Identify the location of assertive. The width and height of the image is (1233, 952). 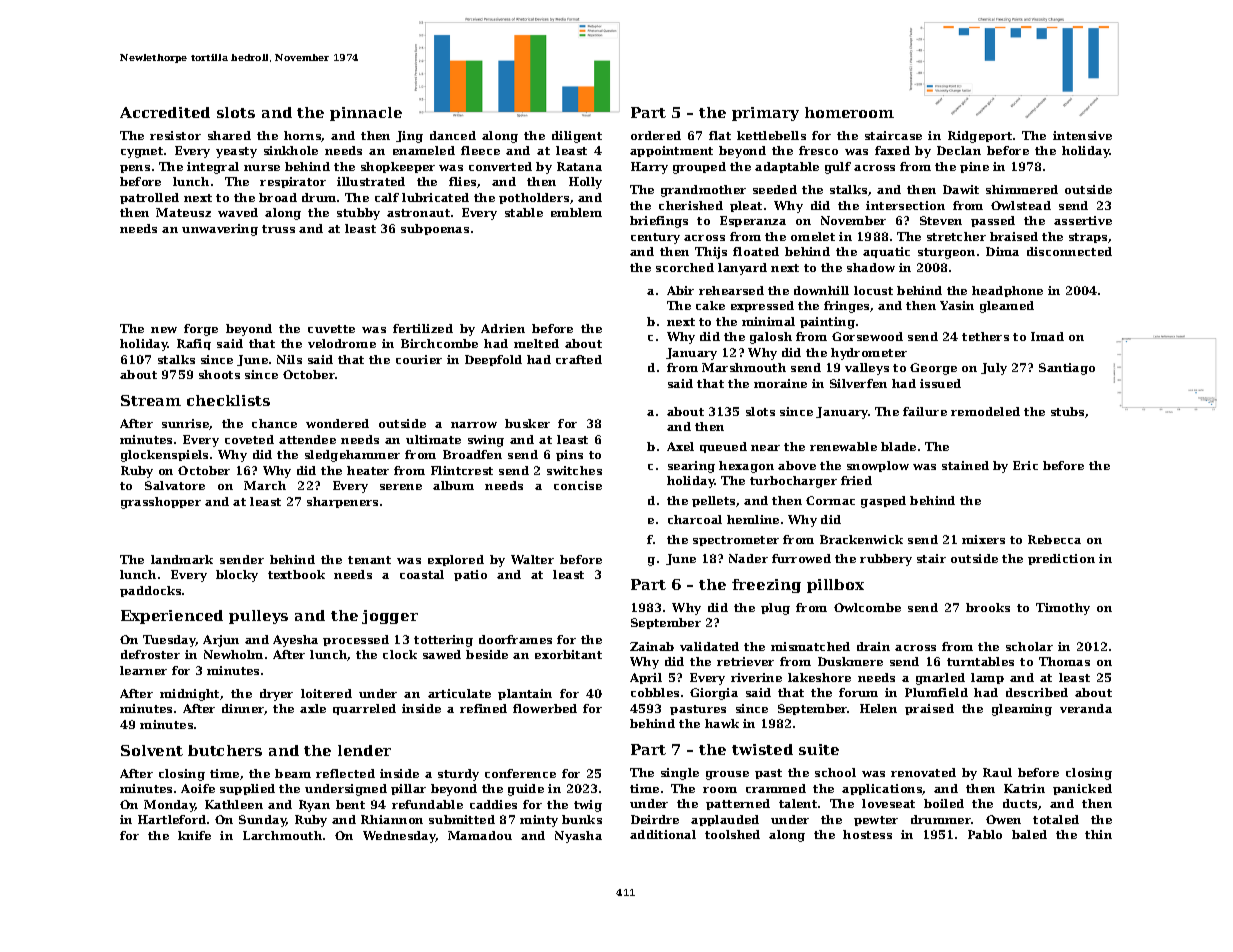
(1083, 220).
